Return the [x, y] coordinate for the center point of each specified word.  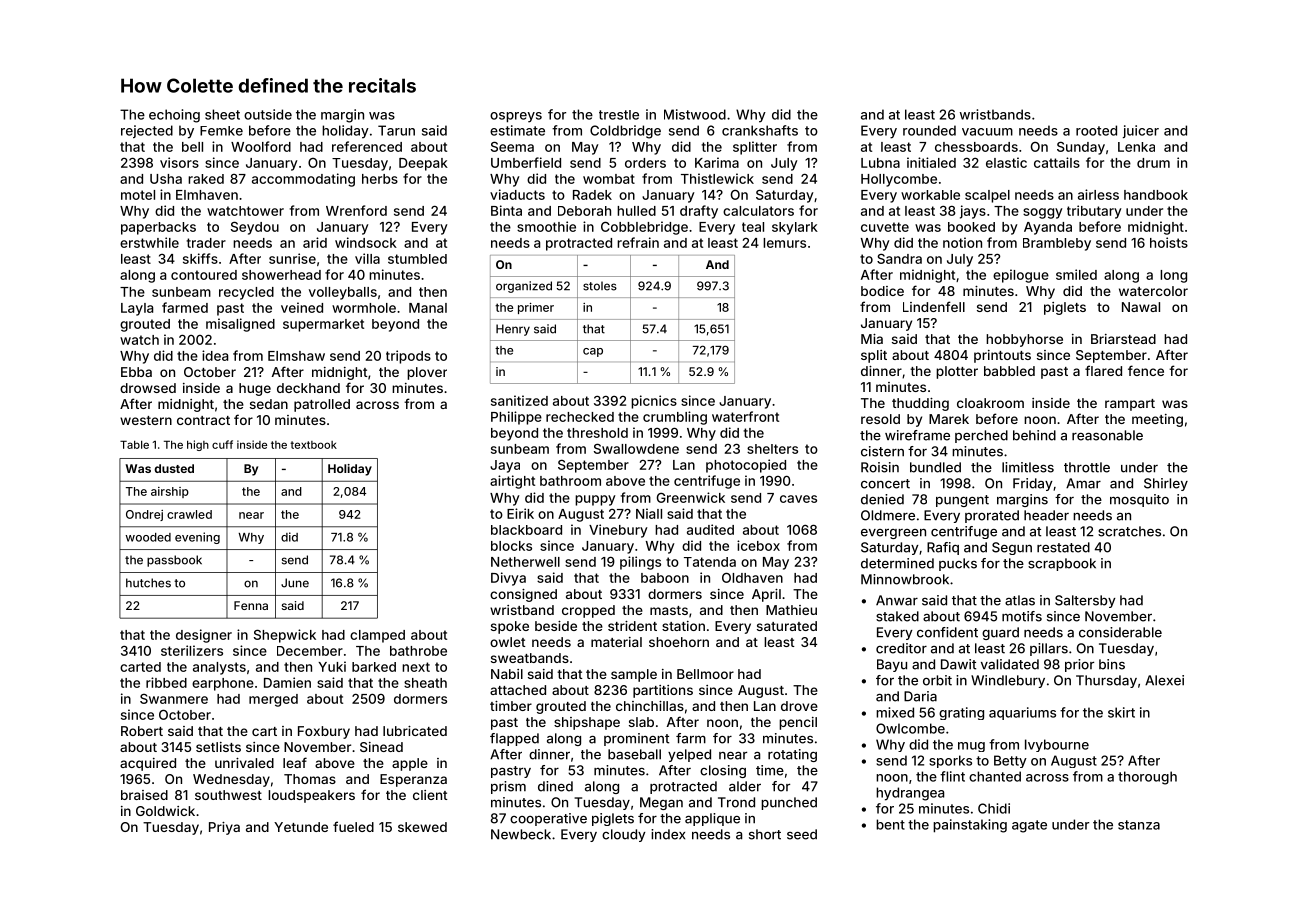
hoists [1169, 242]
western [146, 420]
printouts [1002, 356]
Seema [512, 146]
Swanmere [174, 699]
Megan [661, 803]
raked [206, 179]
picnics [654, 402]
